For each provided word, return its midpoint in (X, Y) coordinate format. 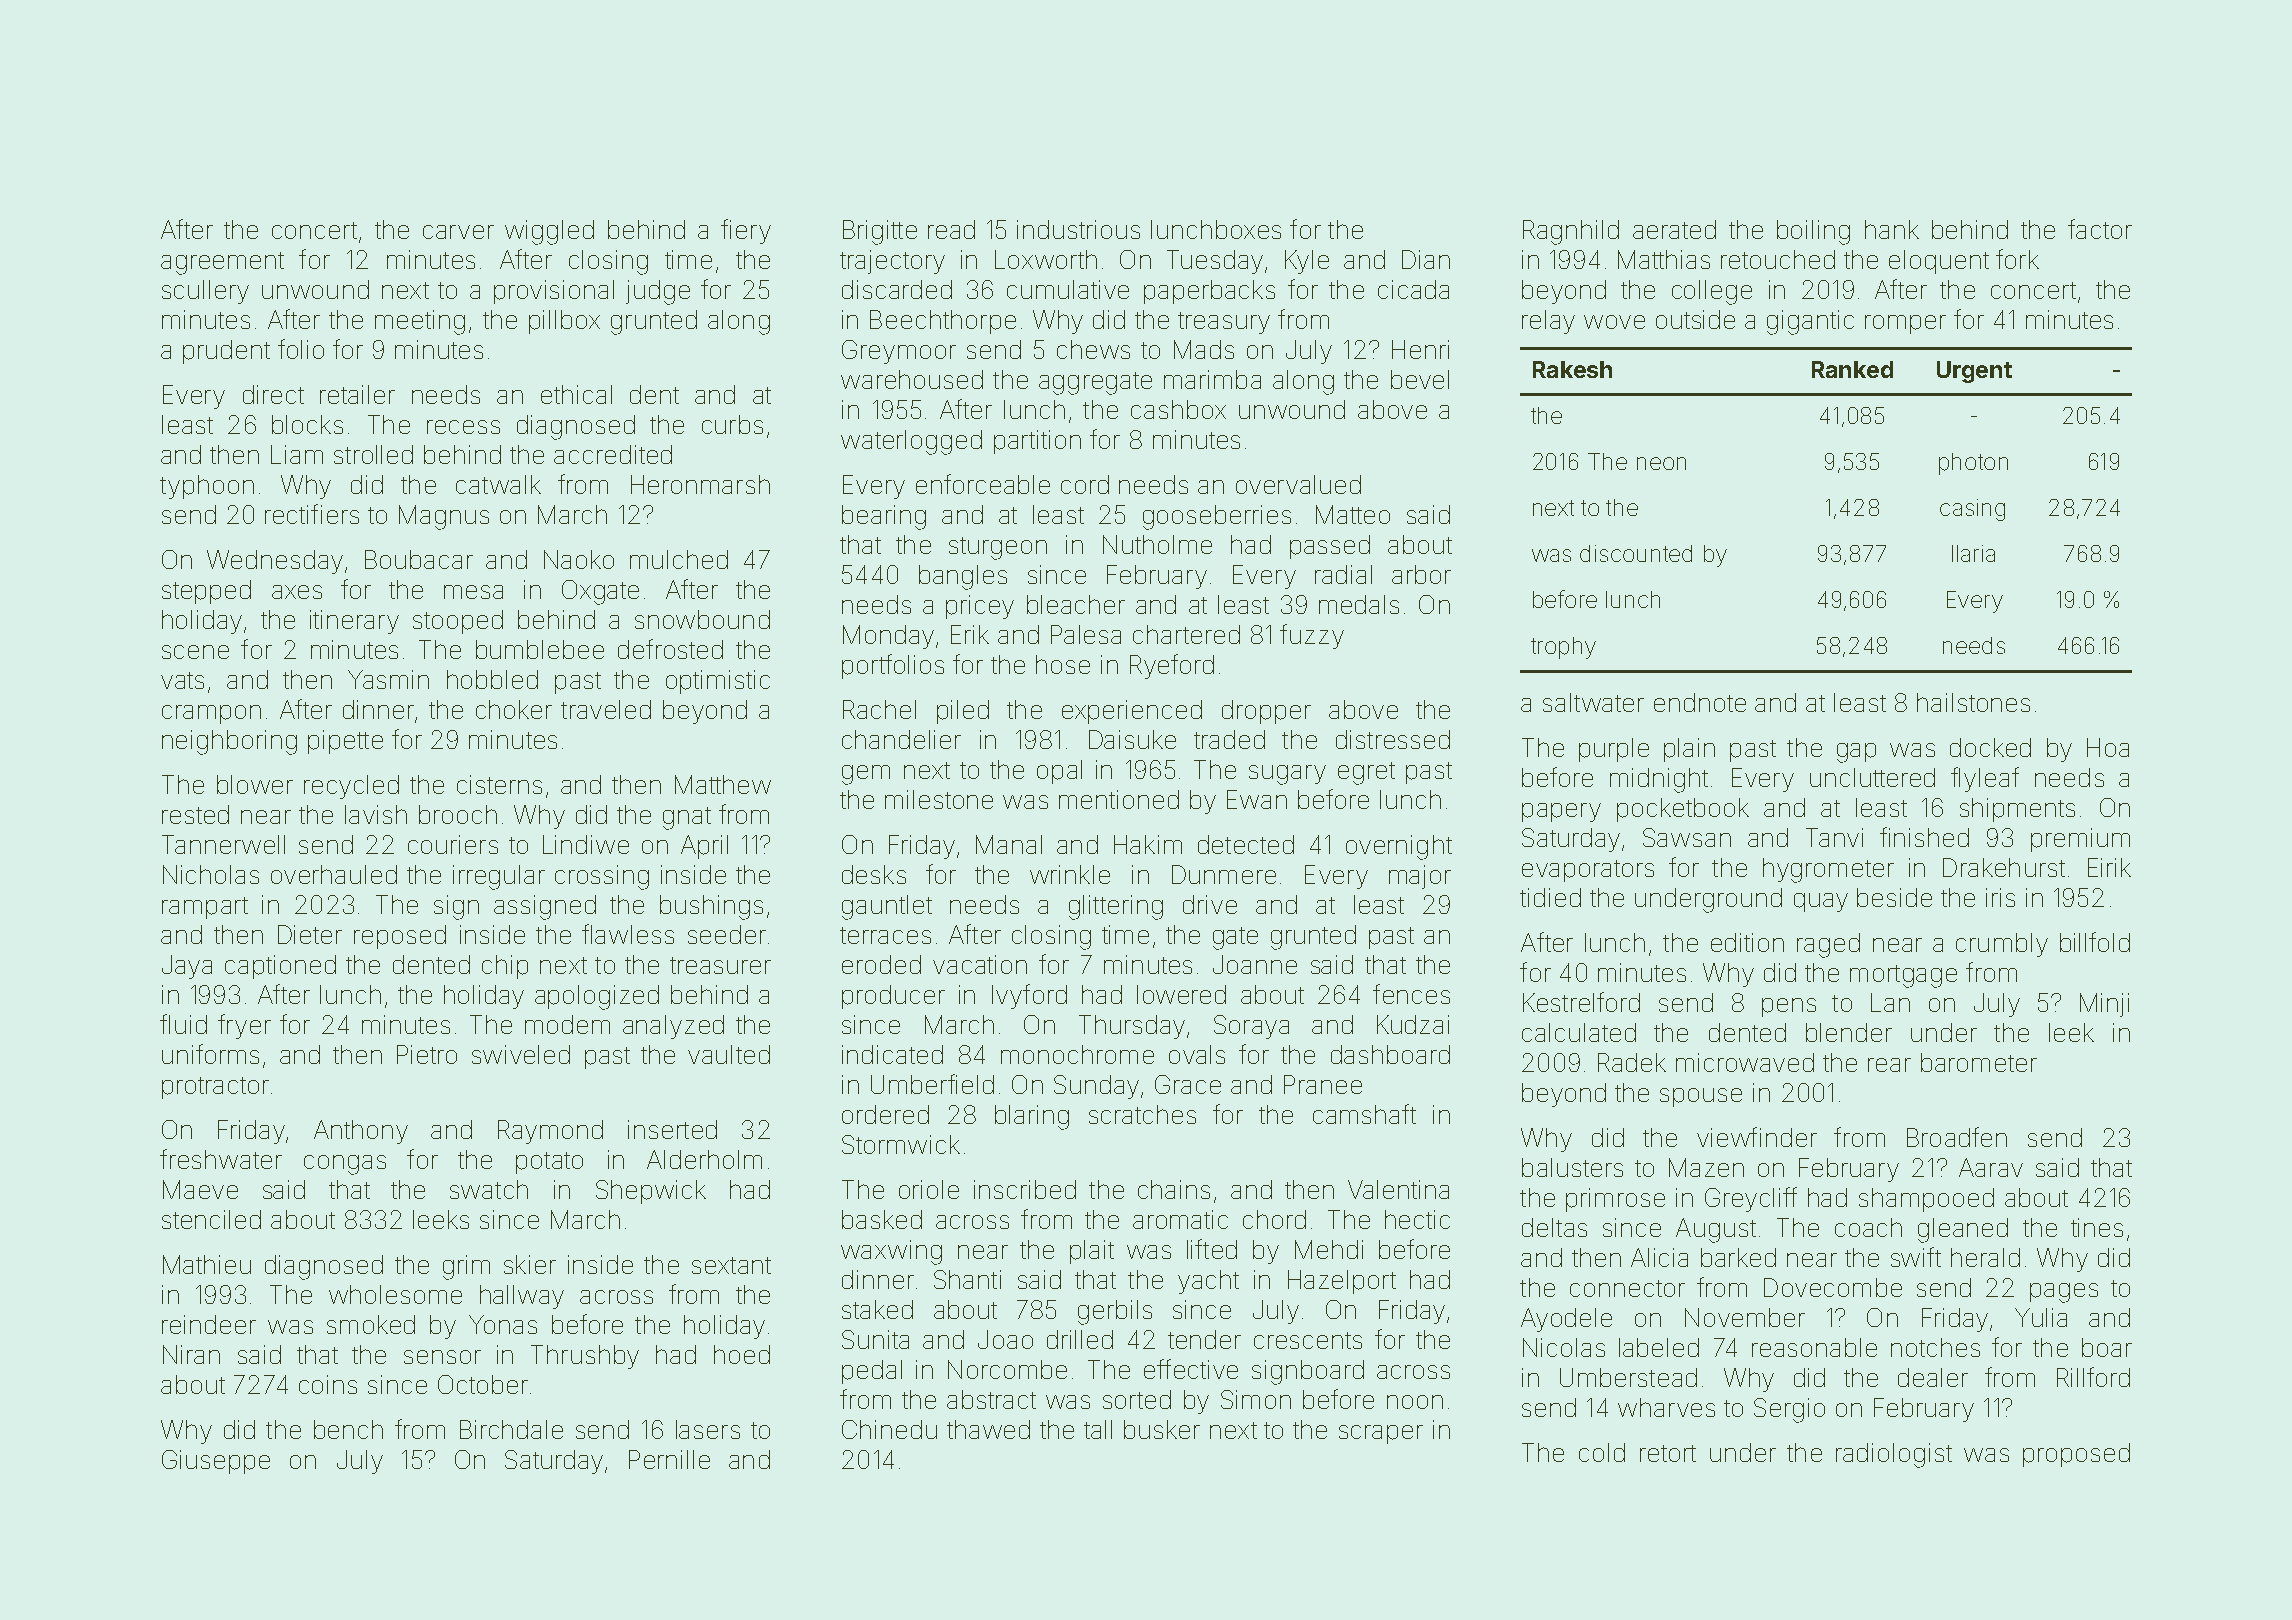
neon (1661, 463)
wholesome (395, 1294)
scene (195, 652)
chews (1093, 349)
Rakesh (1572, 369)
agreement (222, 263)
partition (1037, 442)
